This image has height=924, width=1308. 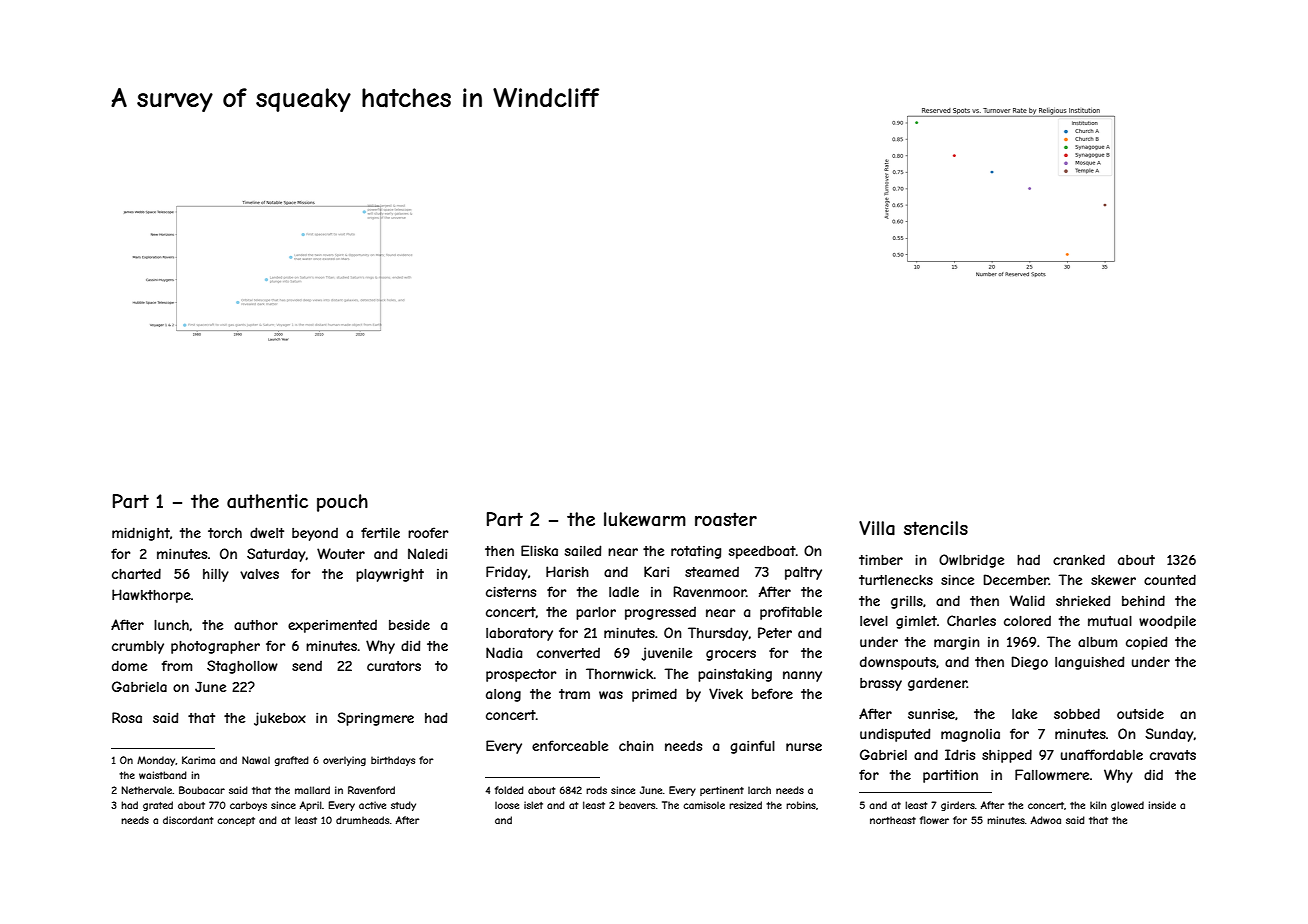 What do you see at coordinates (342, 503) in the image?
I see `pouch` at bounding box center [342, 503].
